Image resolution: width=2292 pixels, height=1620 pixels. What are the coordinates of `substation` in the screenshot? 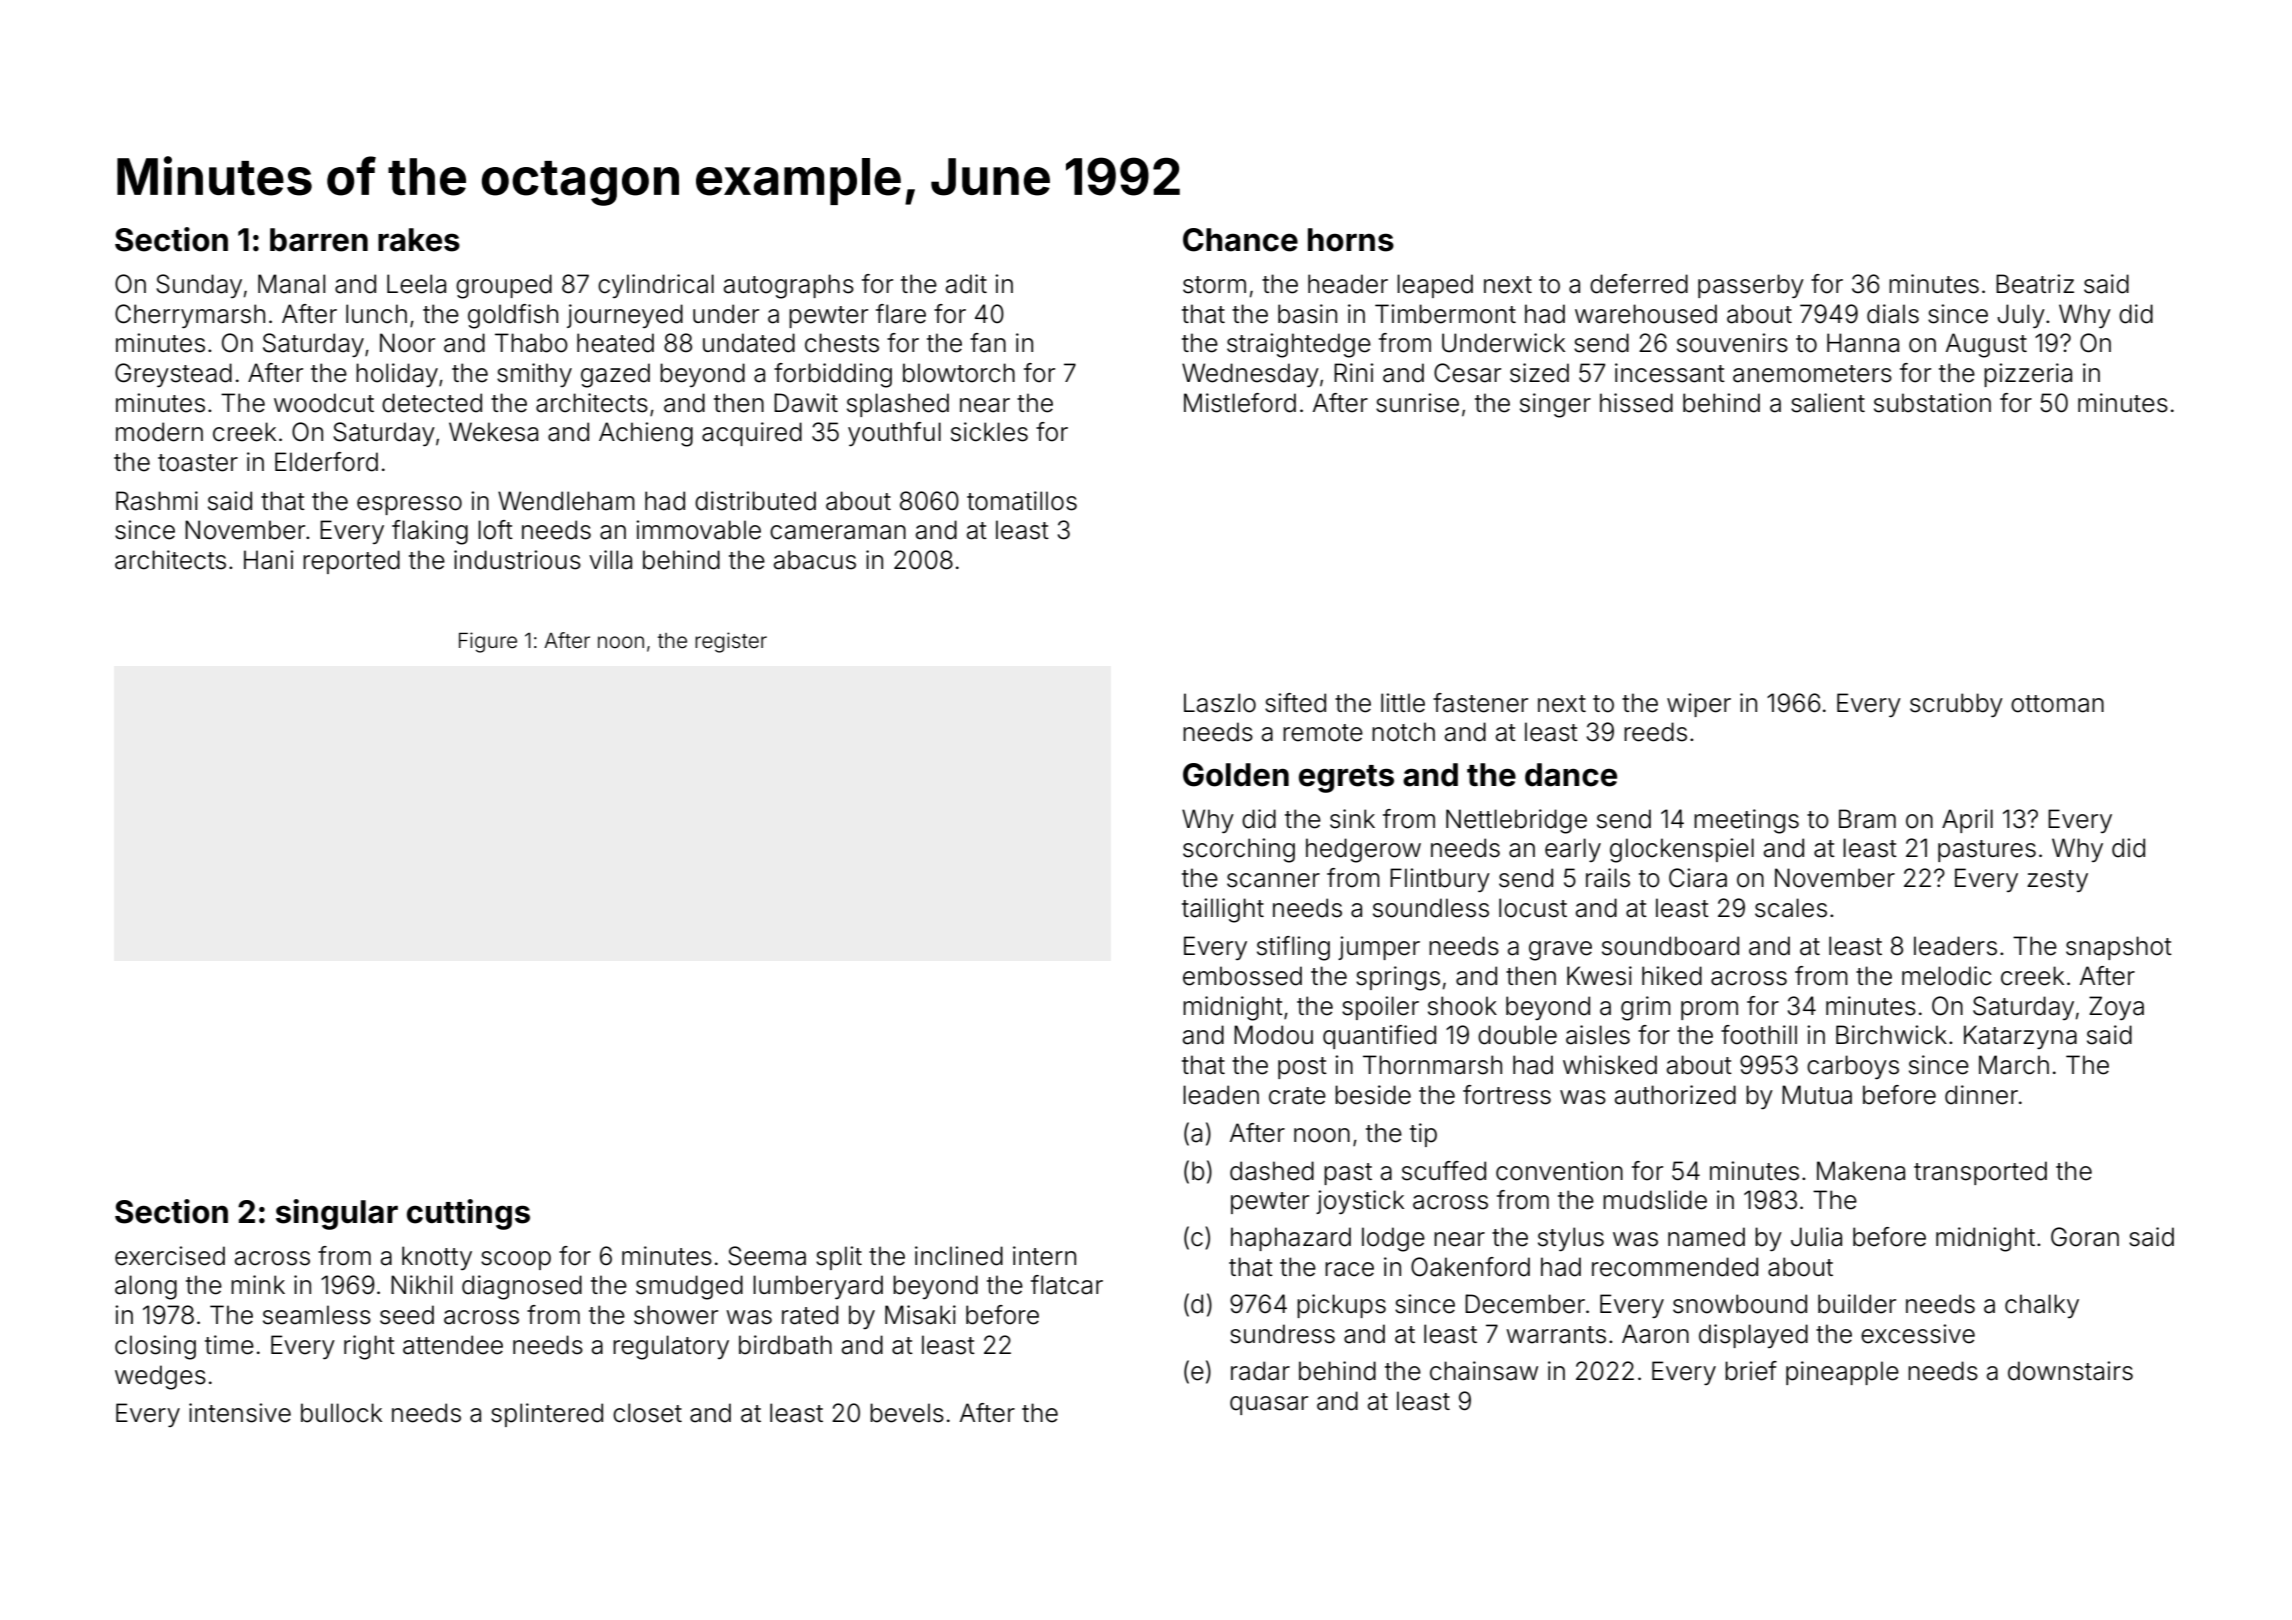 It's located at (1932, 403).
